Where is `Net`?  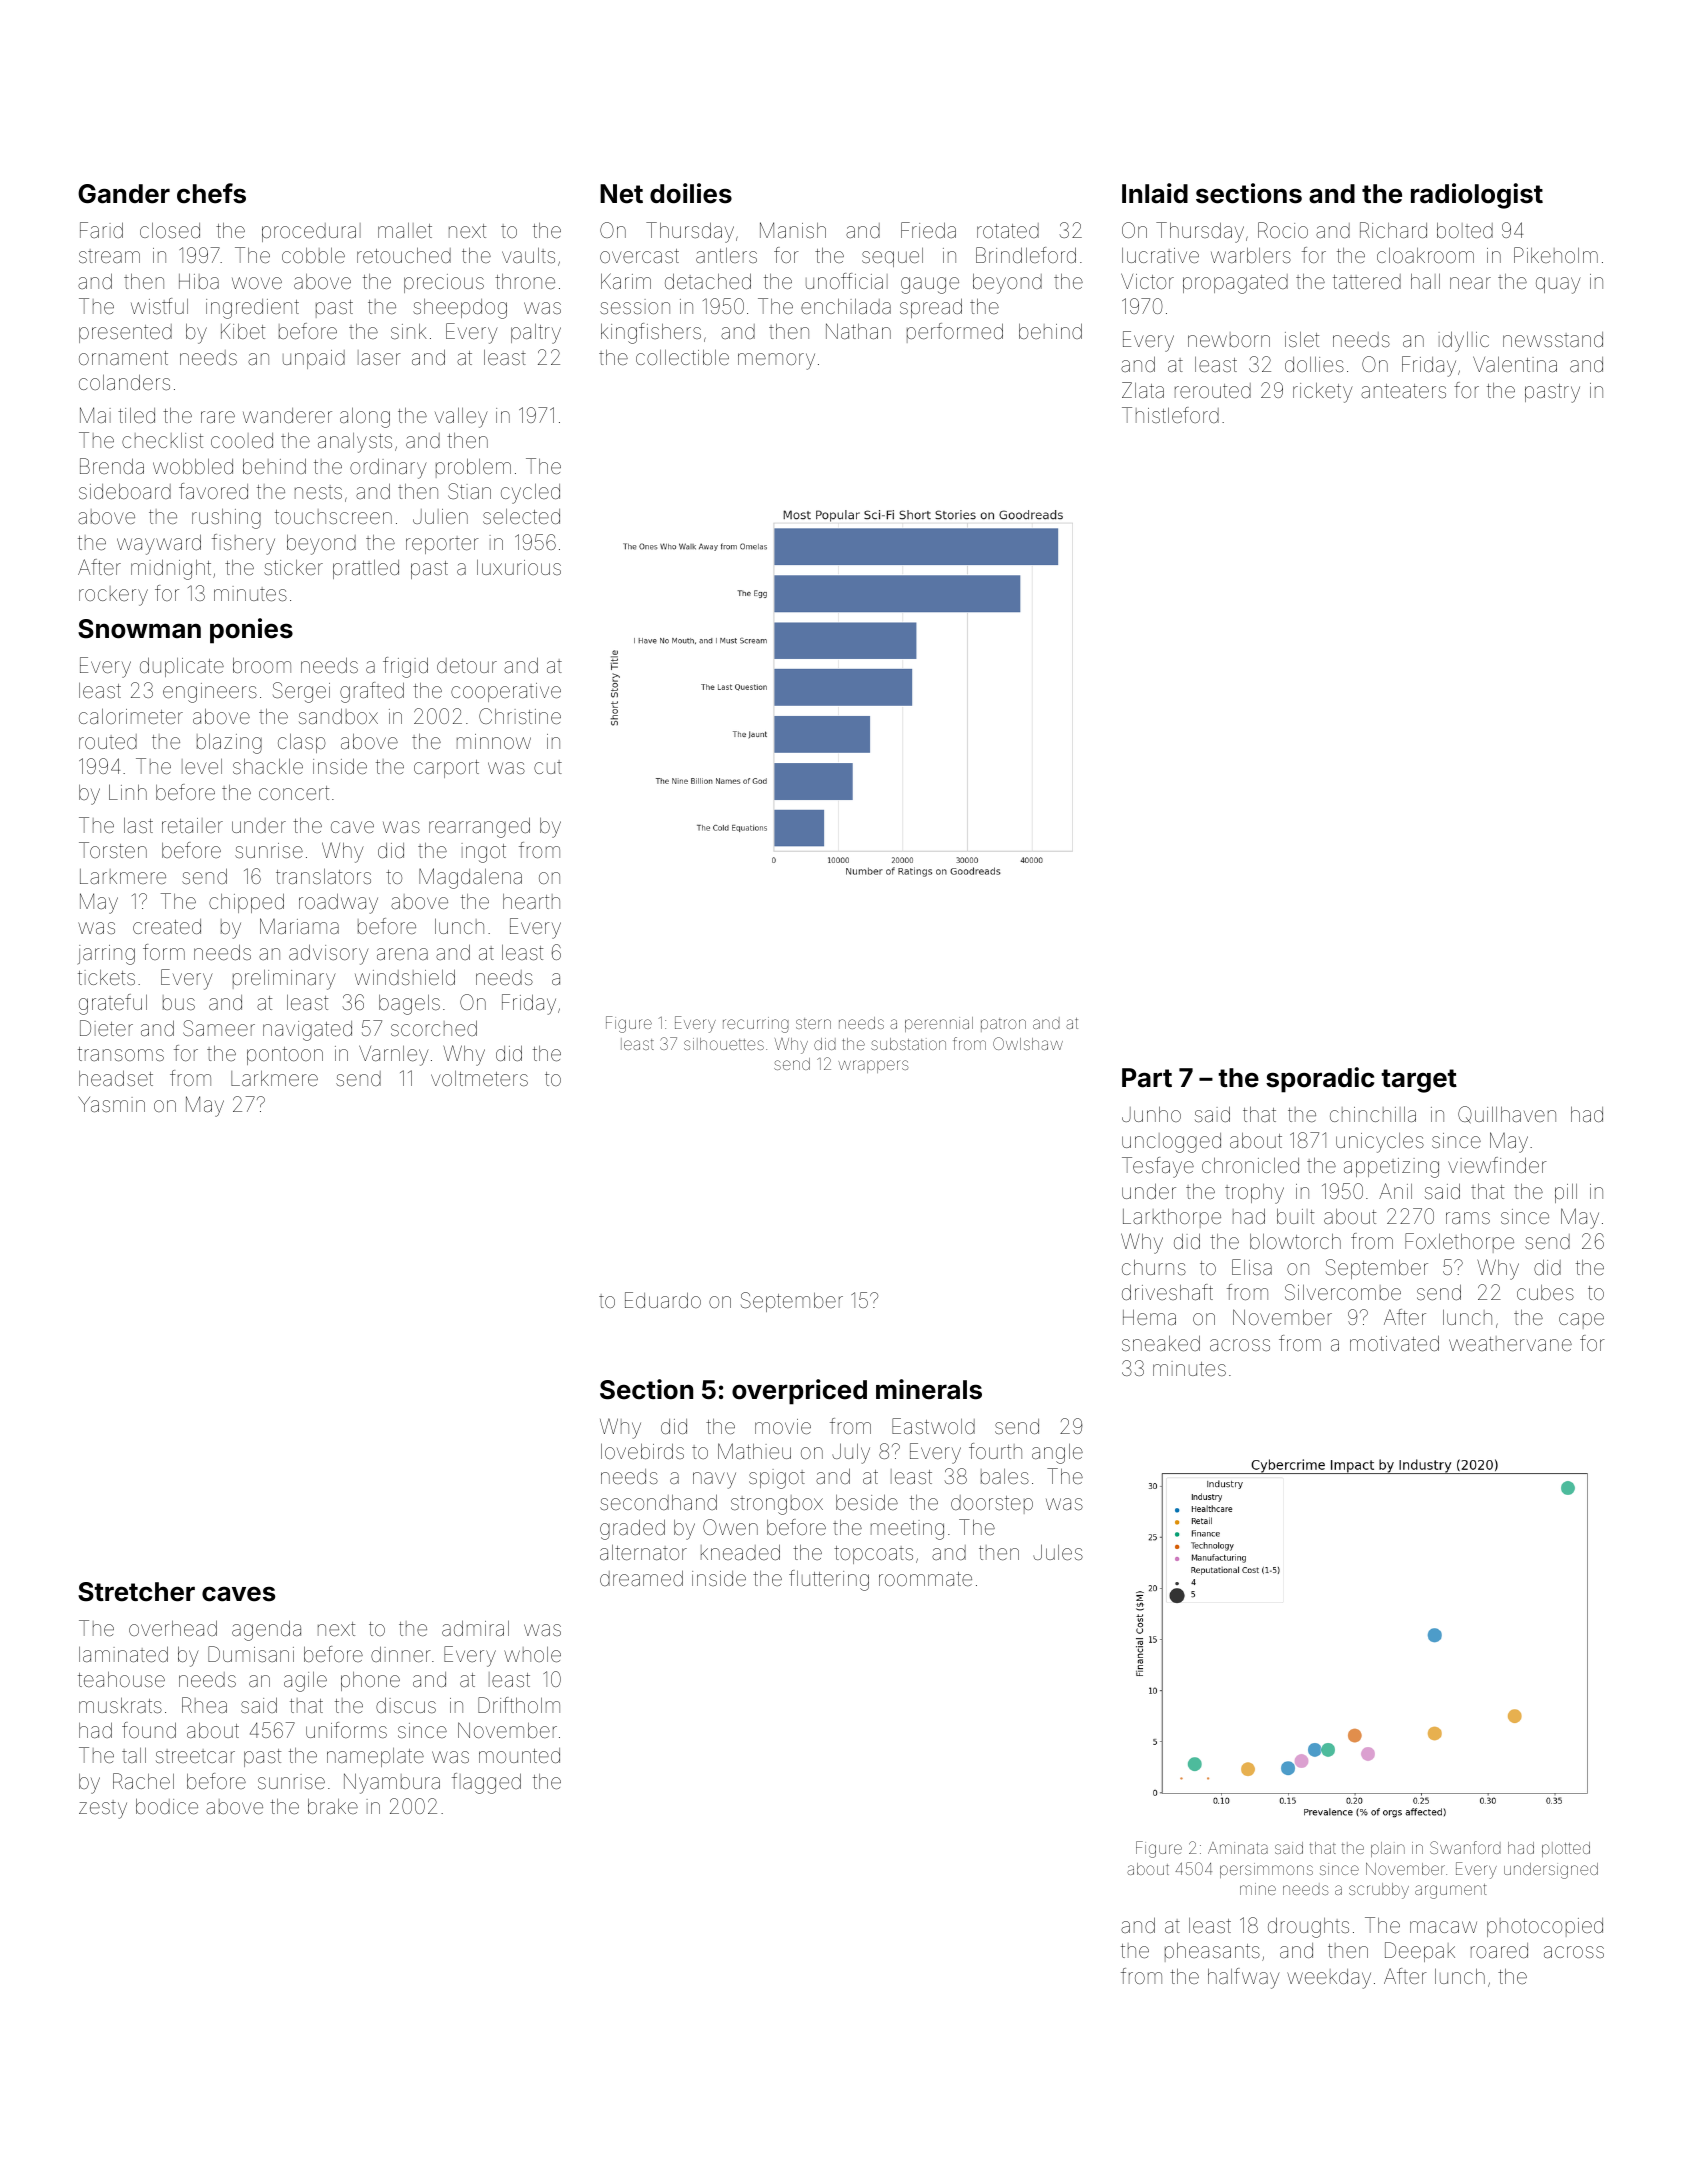
Net is located at coordinates (621, 194).
